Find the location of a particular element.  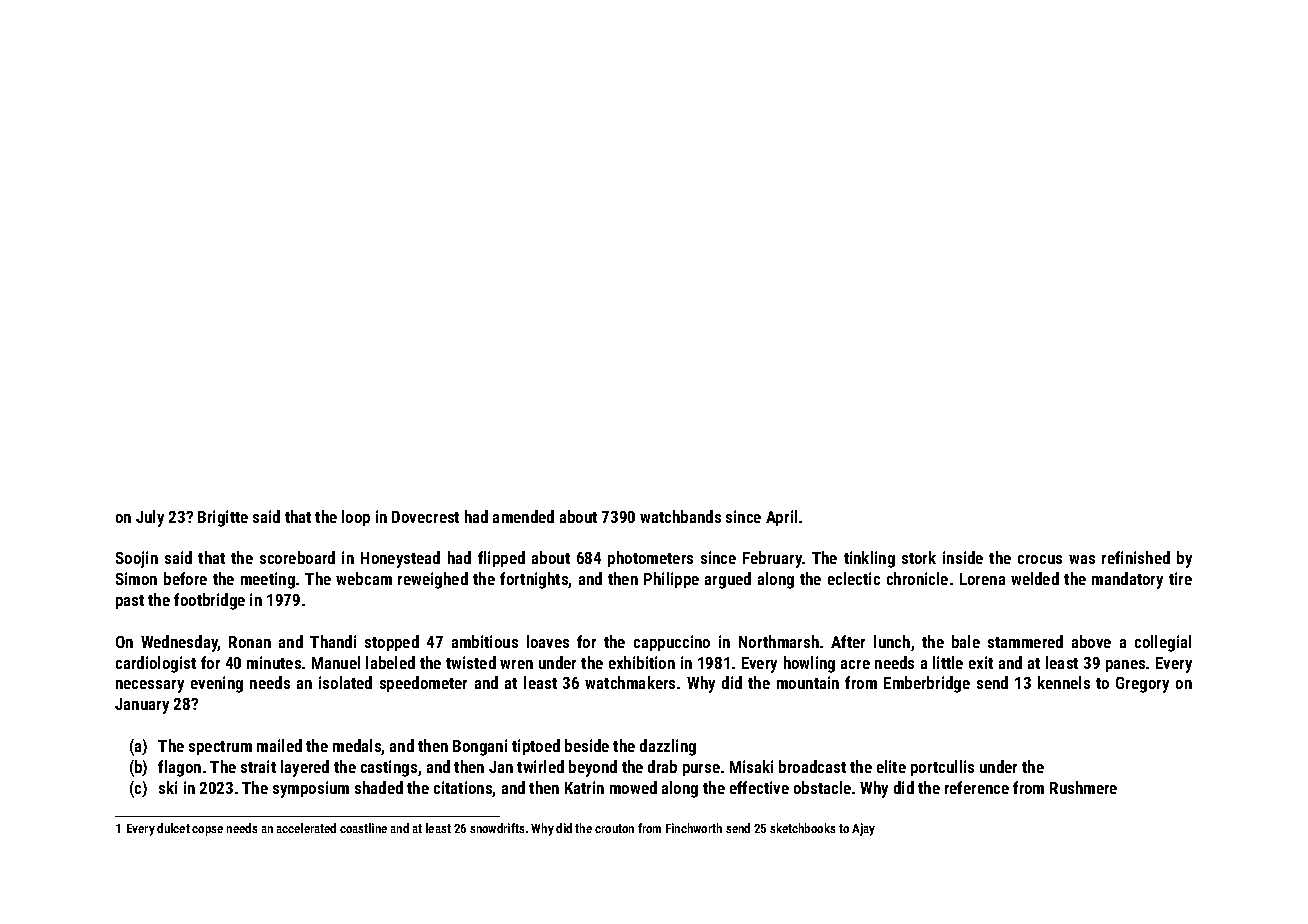

kennels is located at coordinates (1064, 682).
